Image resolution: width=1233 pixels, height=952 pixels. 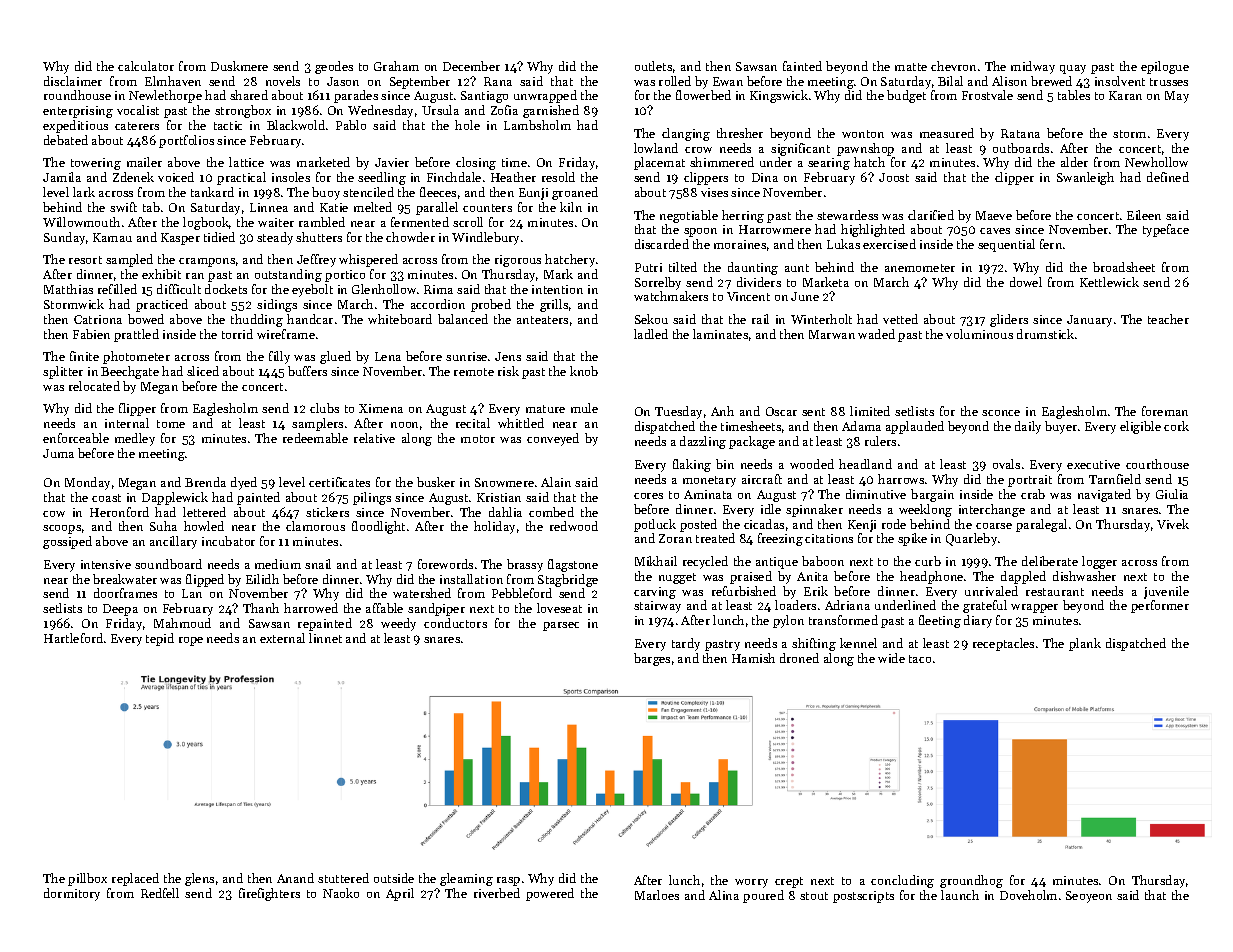 I want to click on outlets, so click(x=653, y=66).
